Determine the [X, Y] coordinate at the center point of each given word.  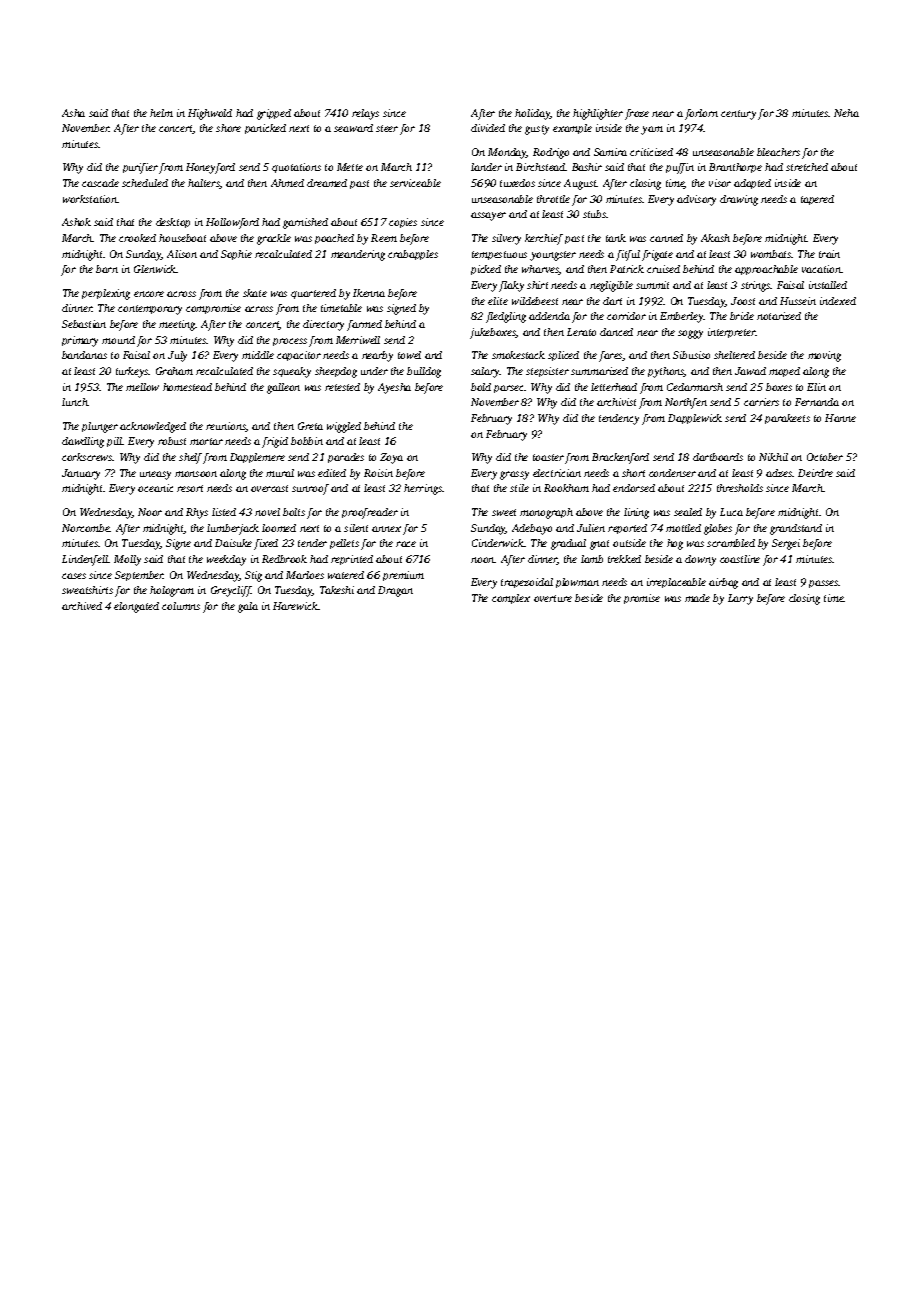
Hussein [798, 301]
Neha [846, 113]
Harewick [295, 606]
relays [365, 114]
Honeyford [210, 168]
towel [409, 355]
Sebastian [84, 324]
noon [483, 560]
